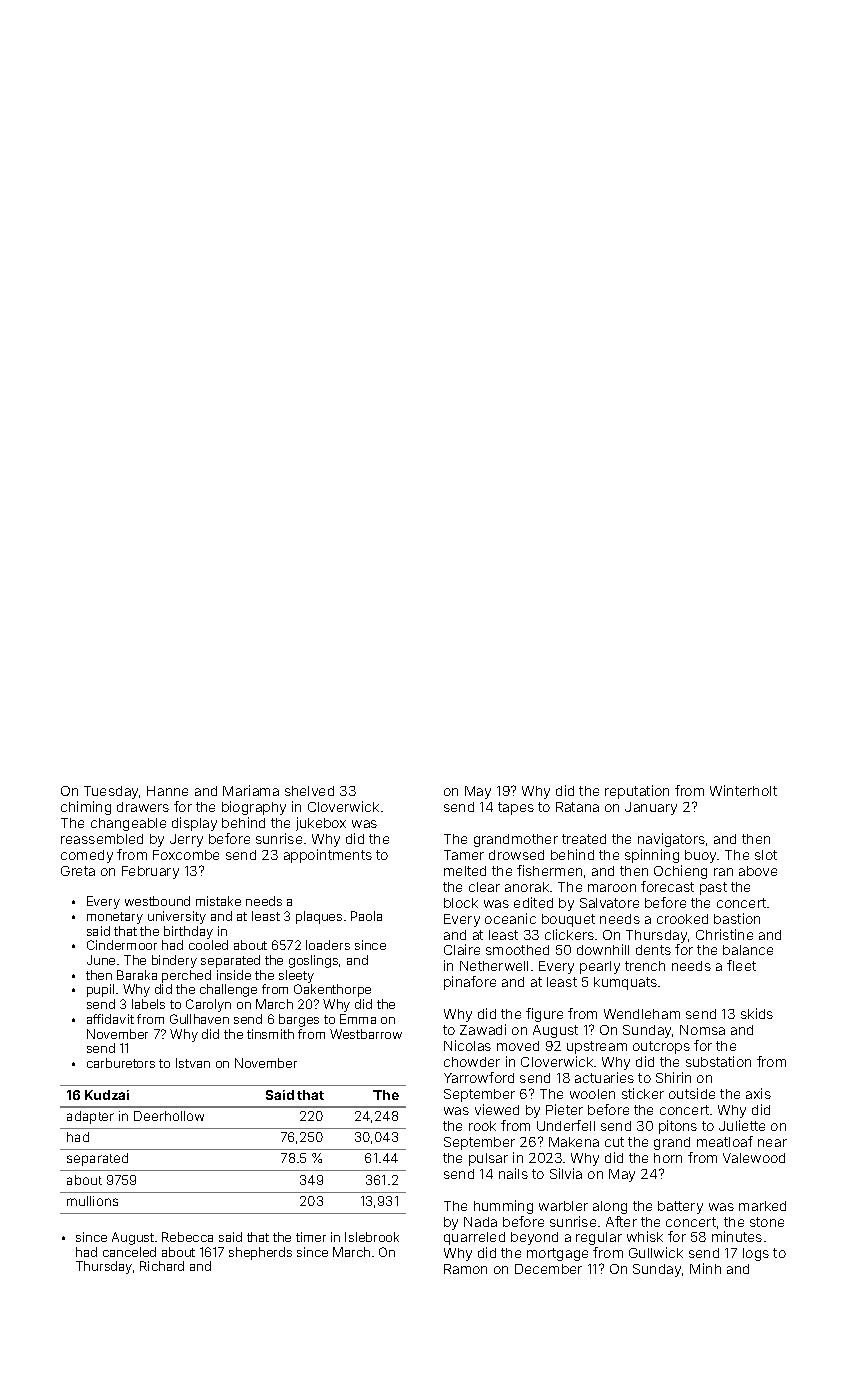 This image has width=849, height=1400. I want to click on above, so click(758, 871).
